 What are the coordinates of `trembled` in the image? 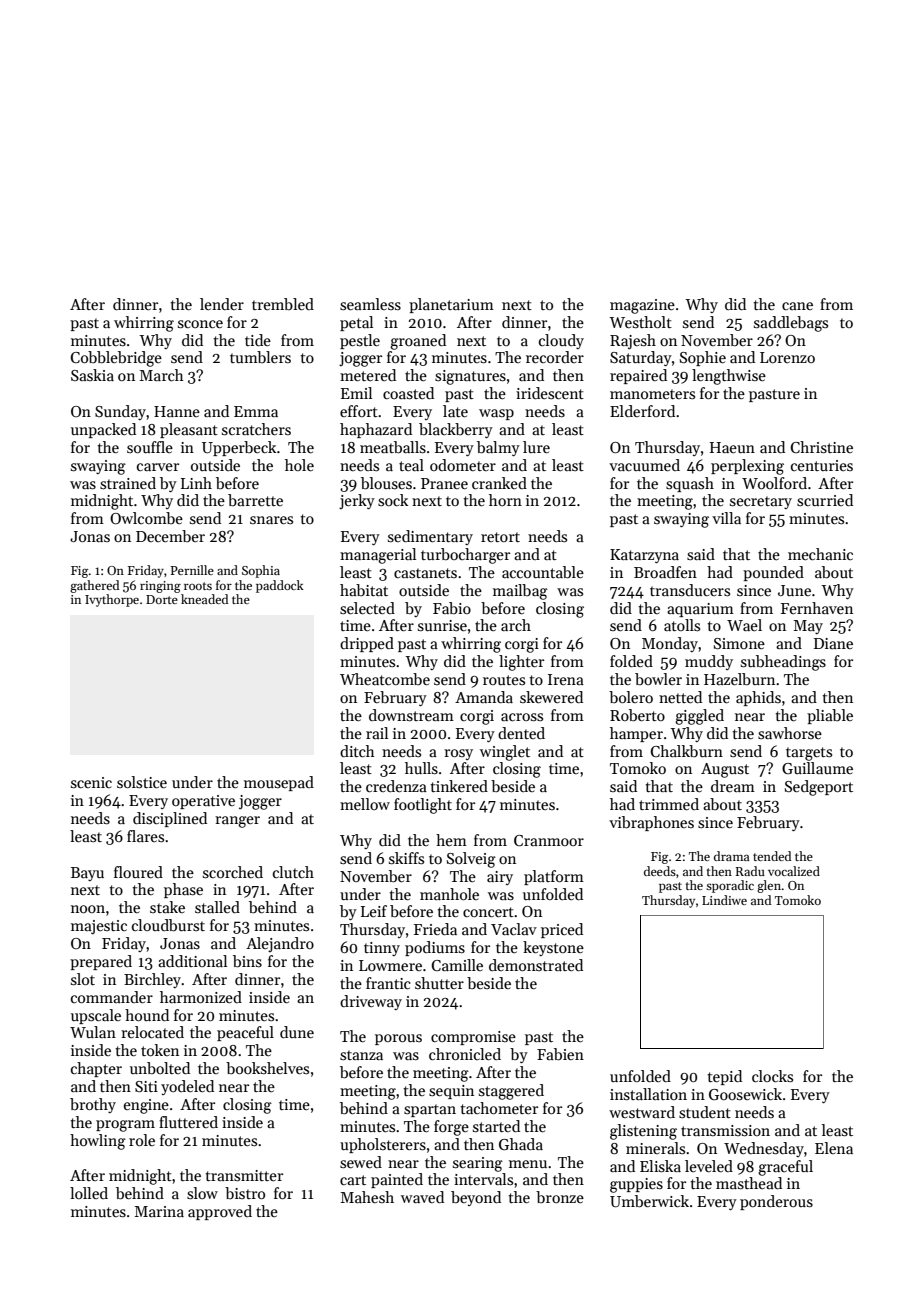 It's located at (283, 304).
